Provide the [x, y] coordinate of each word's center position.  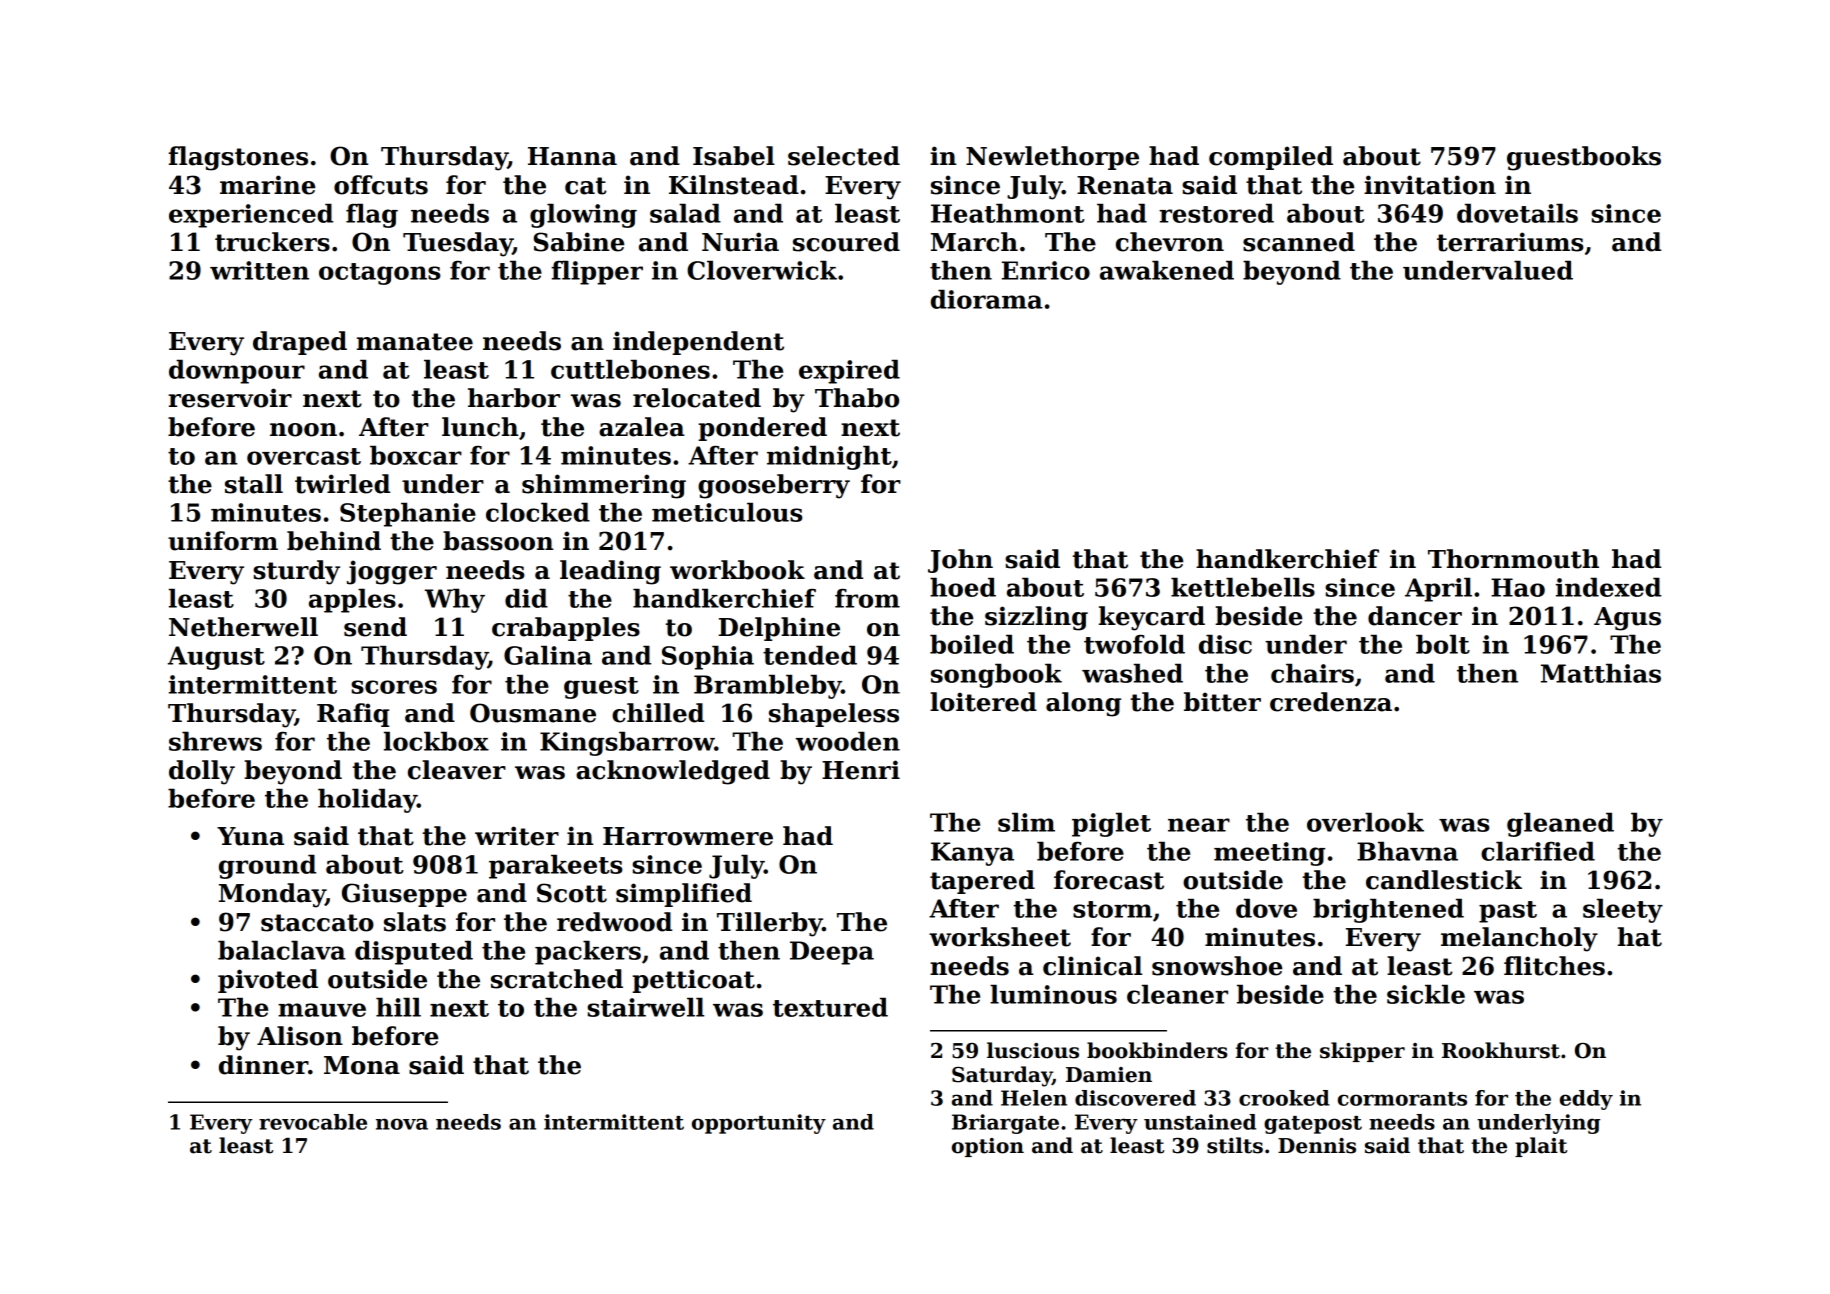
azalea [642, 427]
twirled [342, 484]
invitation [1430, 185]
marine [267, 185]
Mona [362, 1065]
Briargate [1005, 1124]
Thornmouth [1513, 559]
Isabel [734, 156]
